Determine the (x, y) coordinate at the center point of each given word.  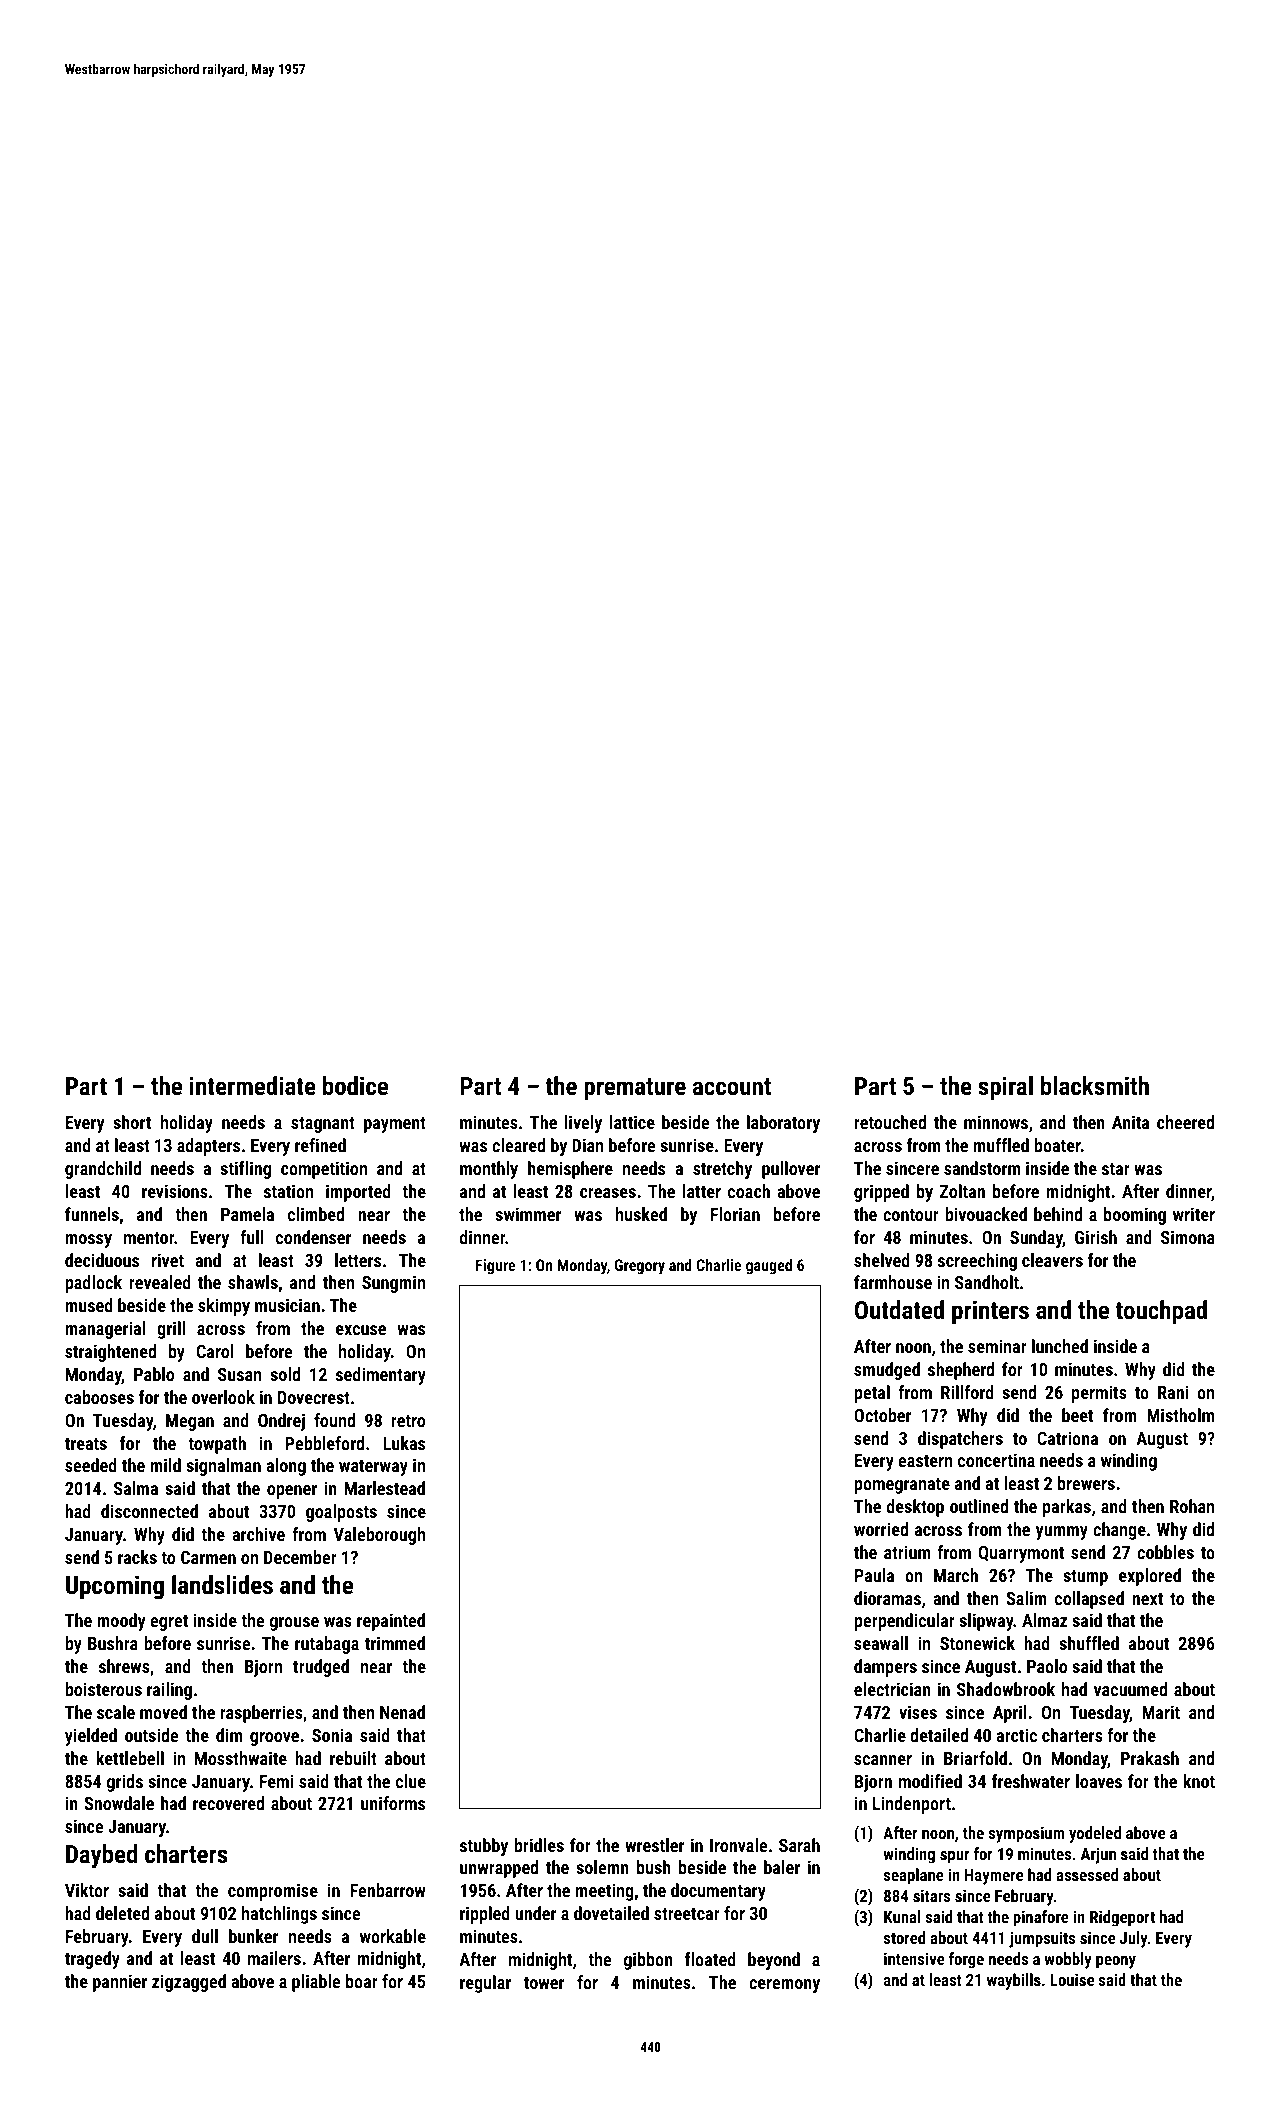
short (132, 1122)
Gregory (639, 1267)
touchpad (1161, 1312)
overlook (223, 1397)
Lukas (404, 1443)
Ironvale (739, 1845)
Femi (276, 1781)
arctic (1016, 1735)
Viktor (87, 1890)
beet (1077, 1415)
